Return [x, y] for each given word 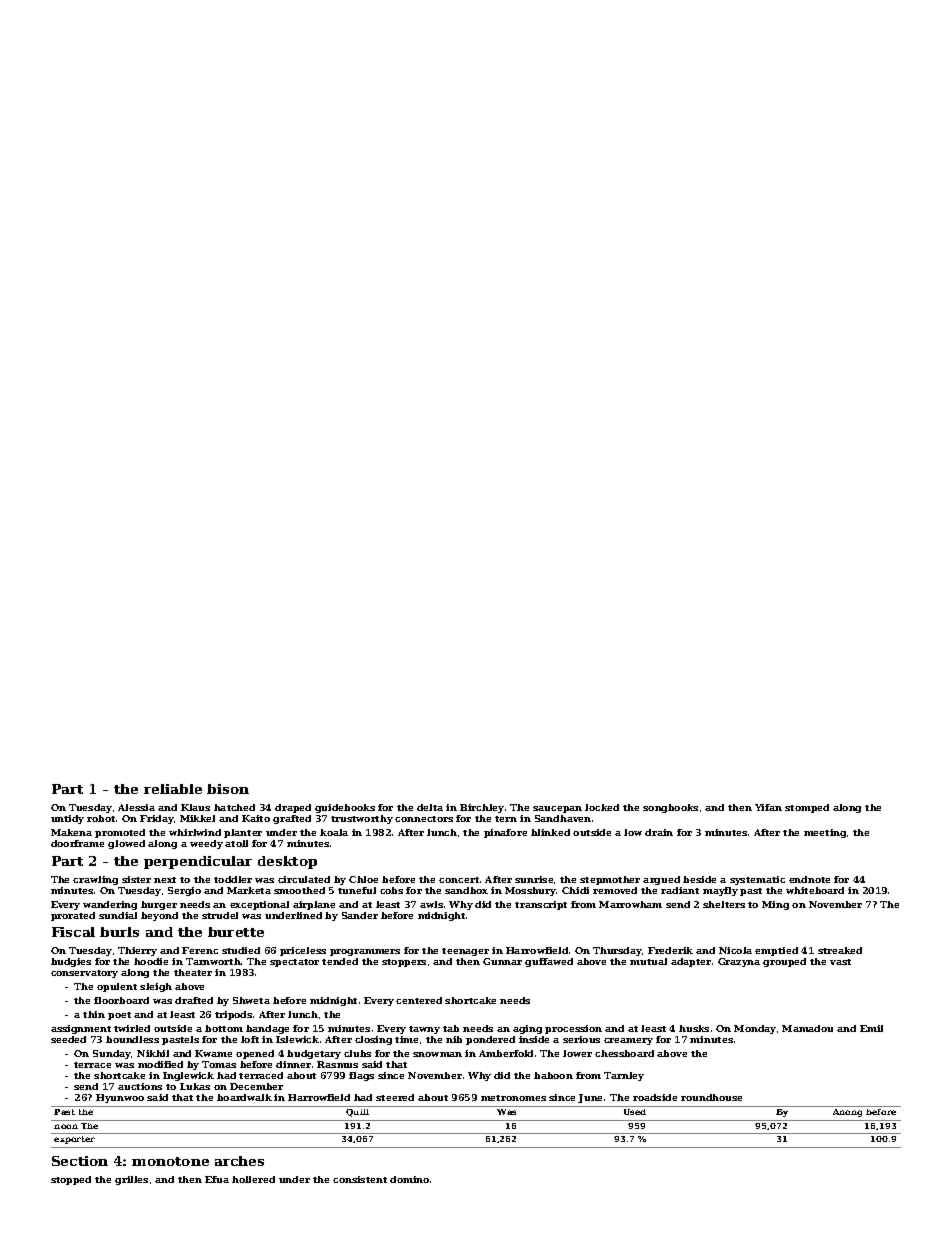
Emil [871, 1028]
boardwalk [244, 1097]
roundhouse [711, 1097]
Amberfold [506, 1053]
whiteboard [815, 890]
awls [431, 904]
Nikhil [153, 1053]
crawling [95, 880]
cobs [391, 890]
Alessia [136, 807]
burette [236, 932]
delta [430, 807]
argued [661, 880]
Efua [217, 1179]
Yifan [768, 807]
